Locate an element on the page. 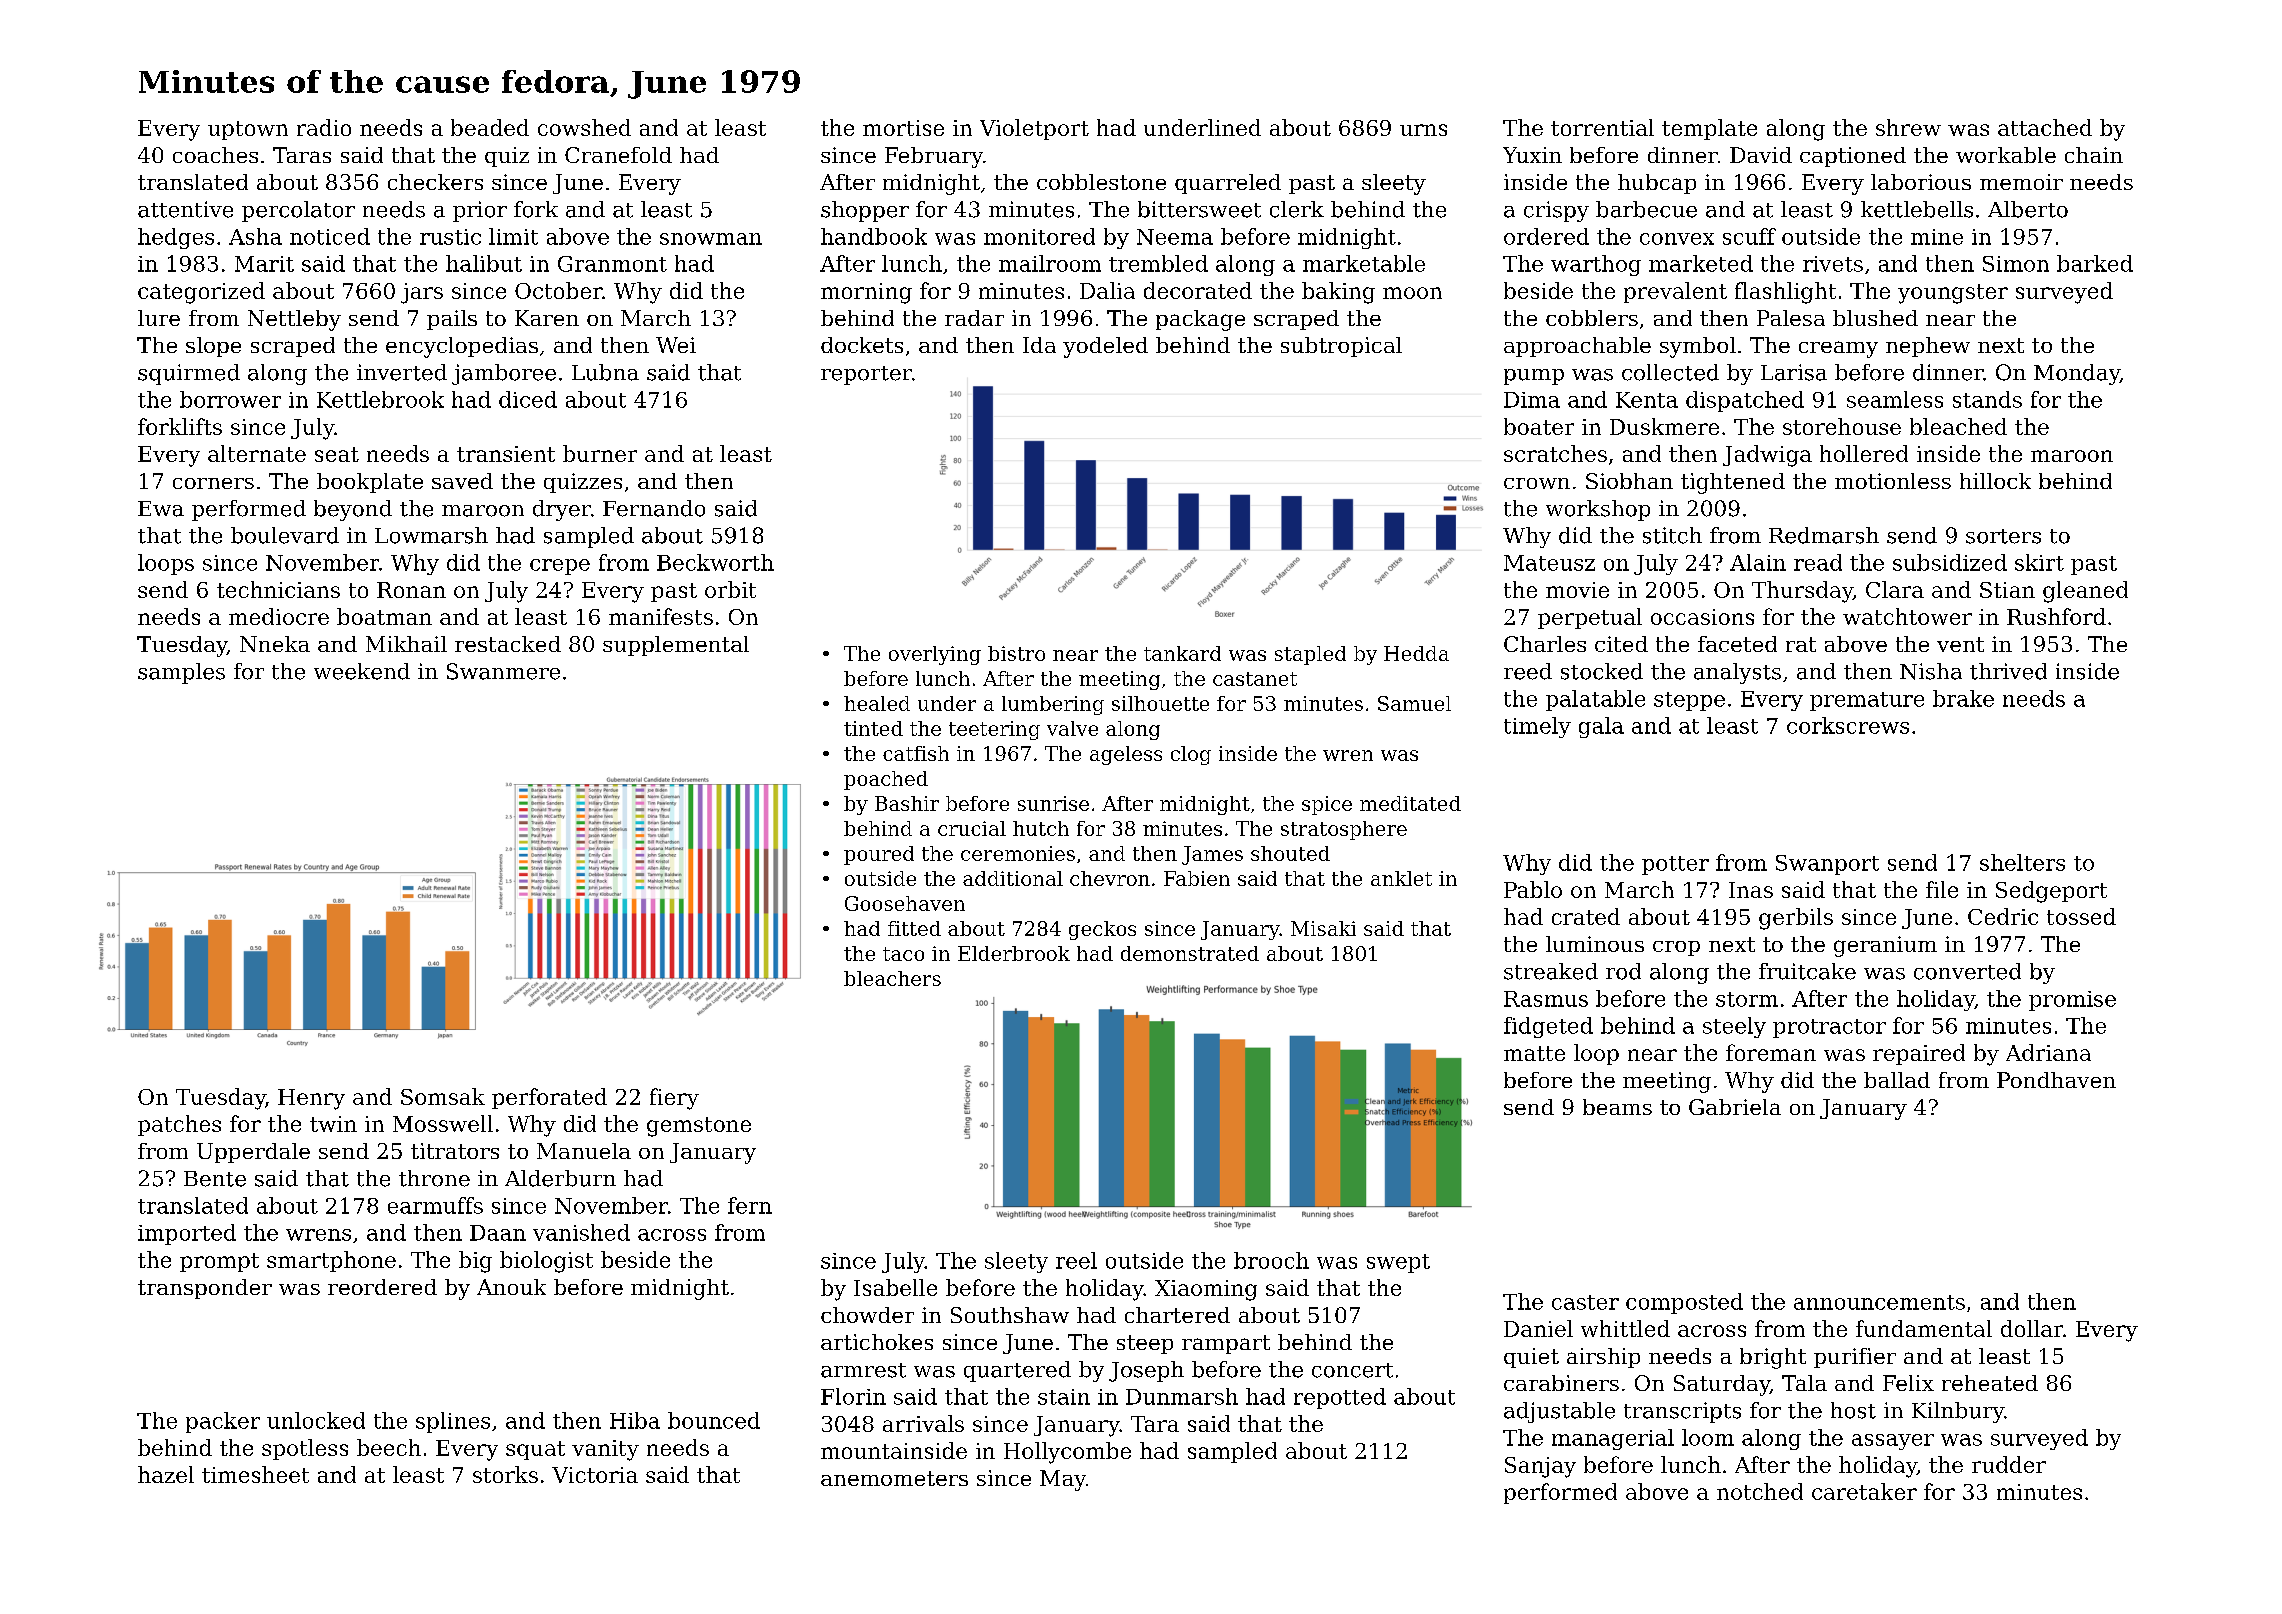 The width and height of the image is (2282, 1614). nephew is located at coordinates (1928, 347).
